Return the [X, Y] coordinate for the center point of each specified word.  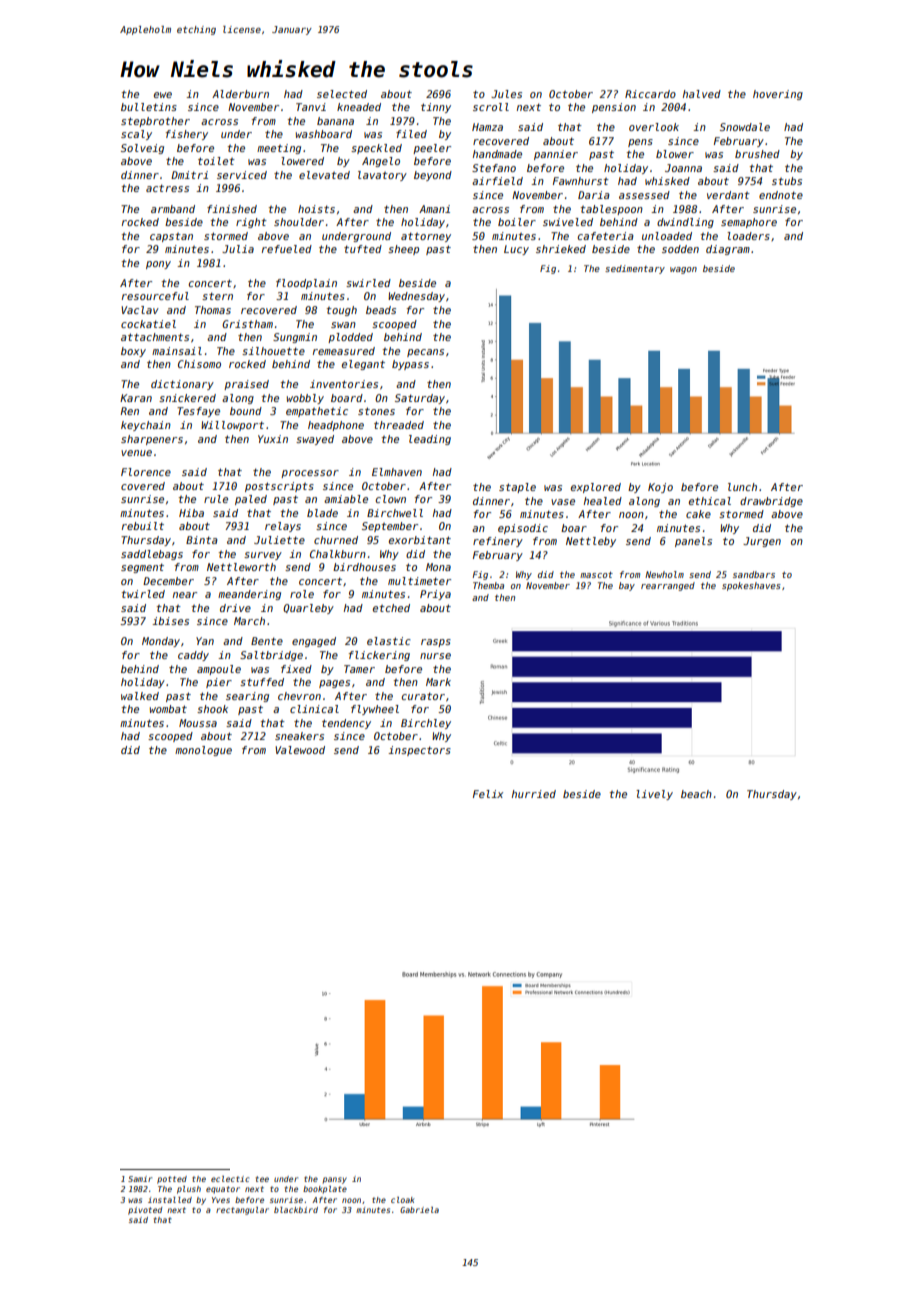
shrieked [561, 249]
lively [654, 795]
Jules [506, 94]
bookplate [325, 1190]
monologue [203, 751]
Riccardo [650, 94]
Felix [488, 794]
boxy [133, 352]
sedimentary [635, 269]
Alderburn [240, 94]
